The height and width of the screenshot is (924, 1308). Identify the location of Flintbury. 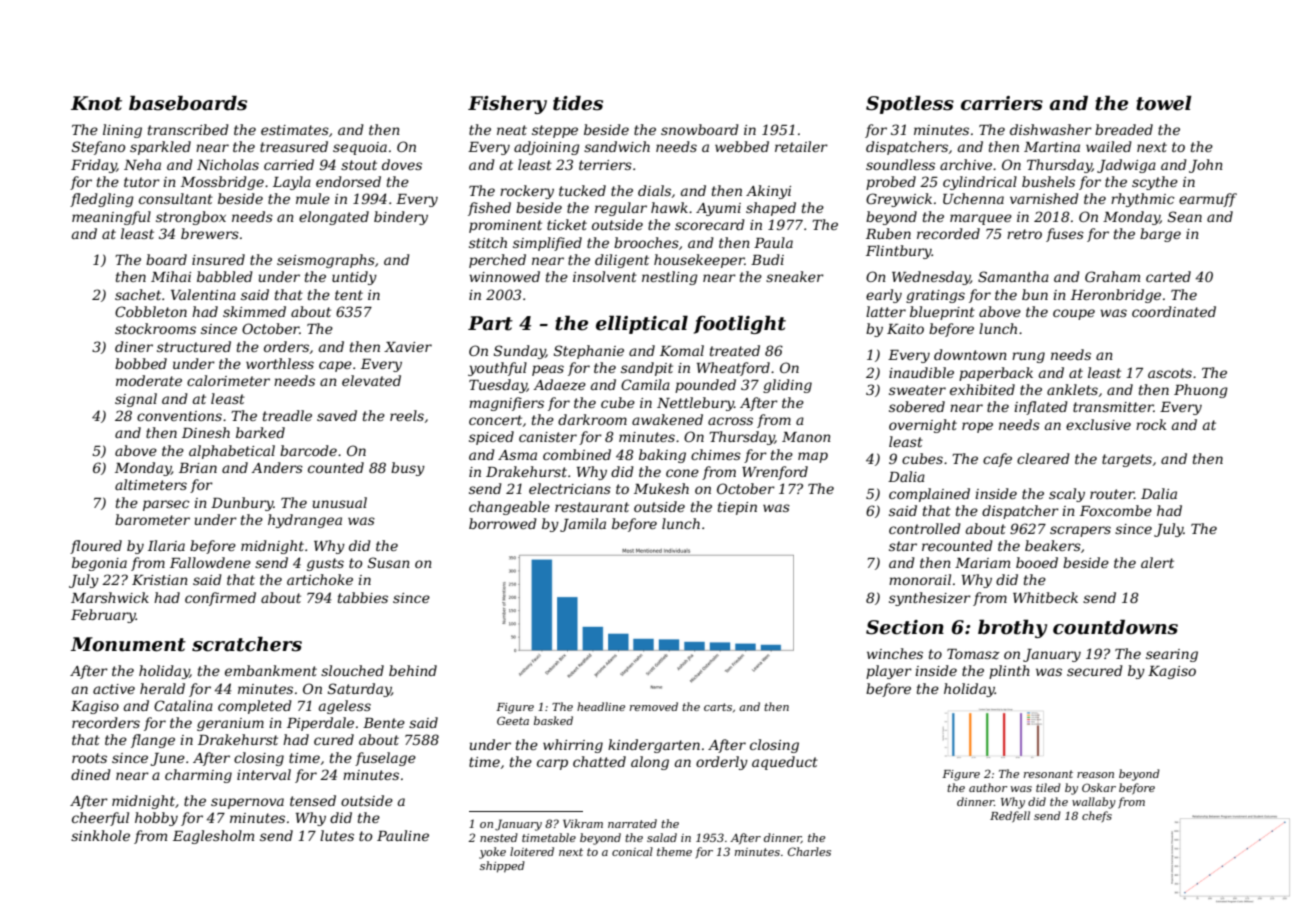
(899, 252).
